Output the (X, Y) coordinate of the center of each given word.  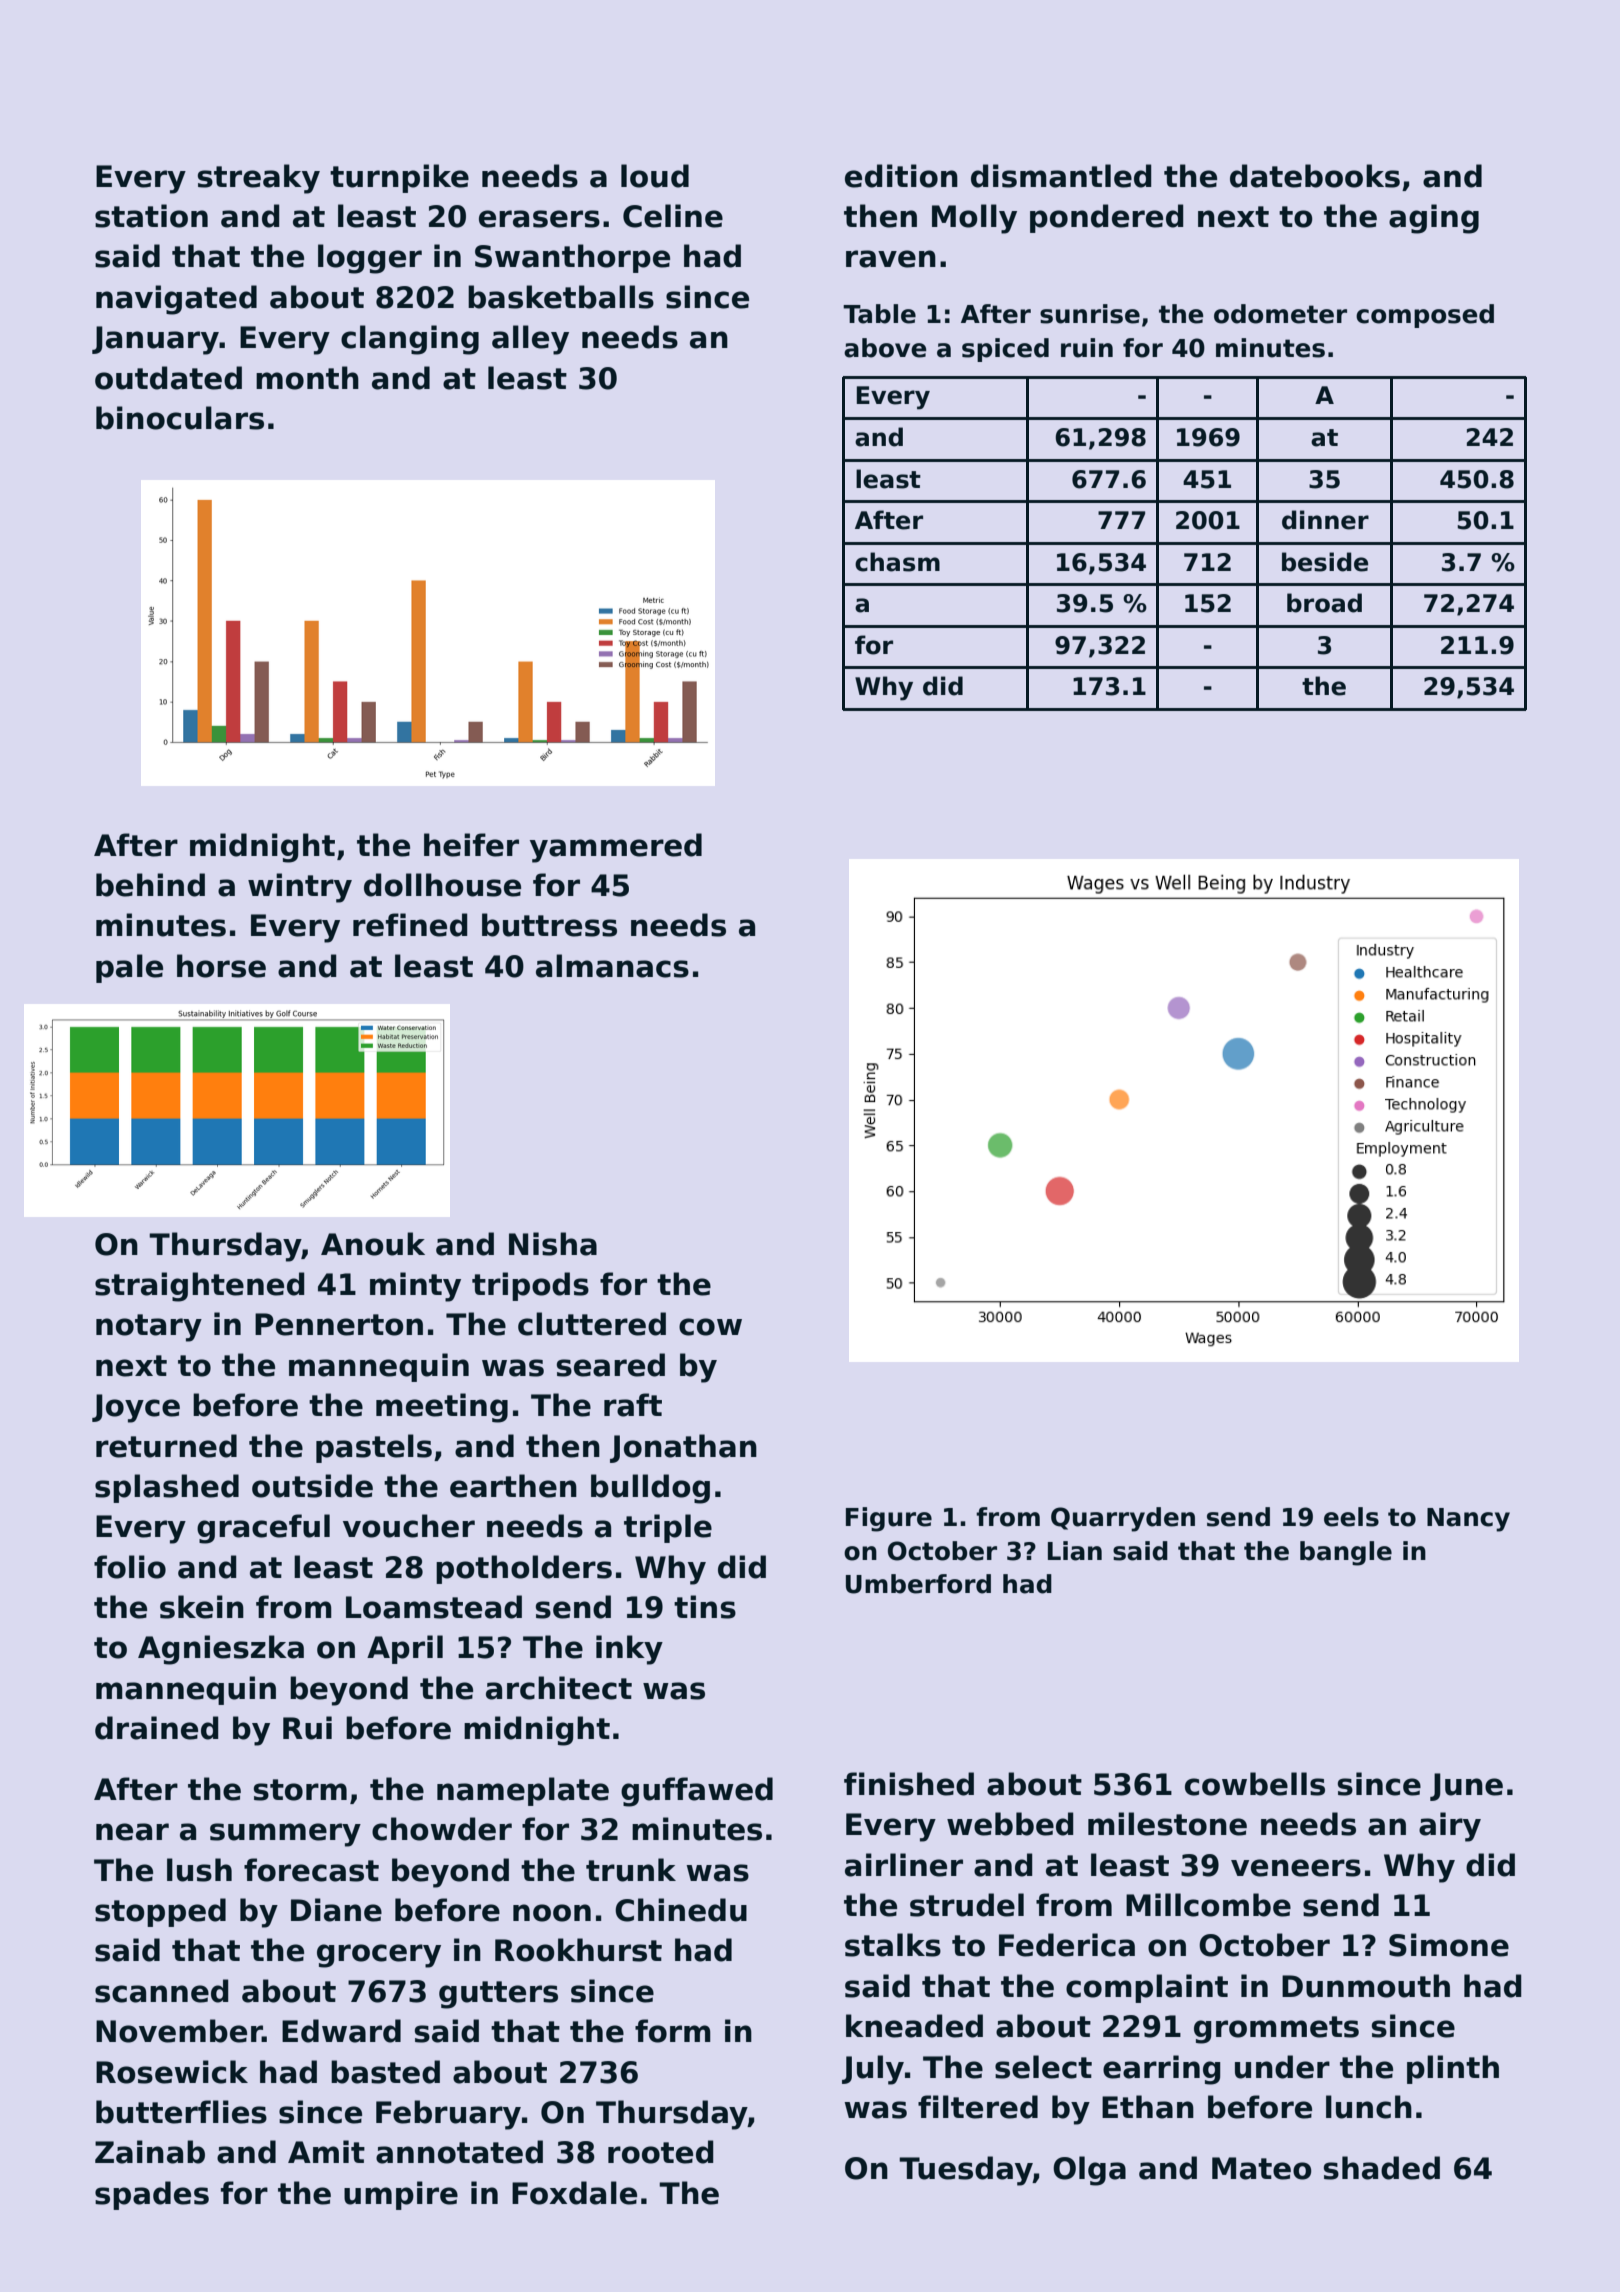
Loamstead (434, 1607)
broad (1324, 603)
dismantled (1061, 176)
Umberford (918, 1584)
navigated (176, 300)
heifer (471, 845)
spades (152, 2195)
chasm (897, 562)
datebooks (1315, 176)
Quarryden (1123, 1519)
